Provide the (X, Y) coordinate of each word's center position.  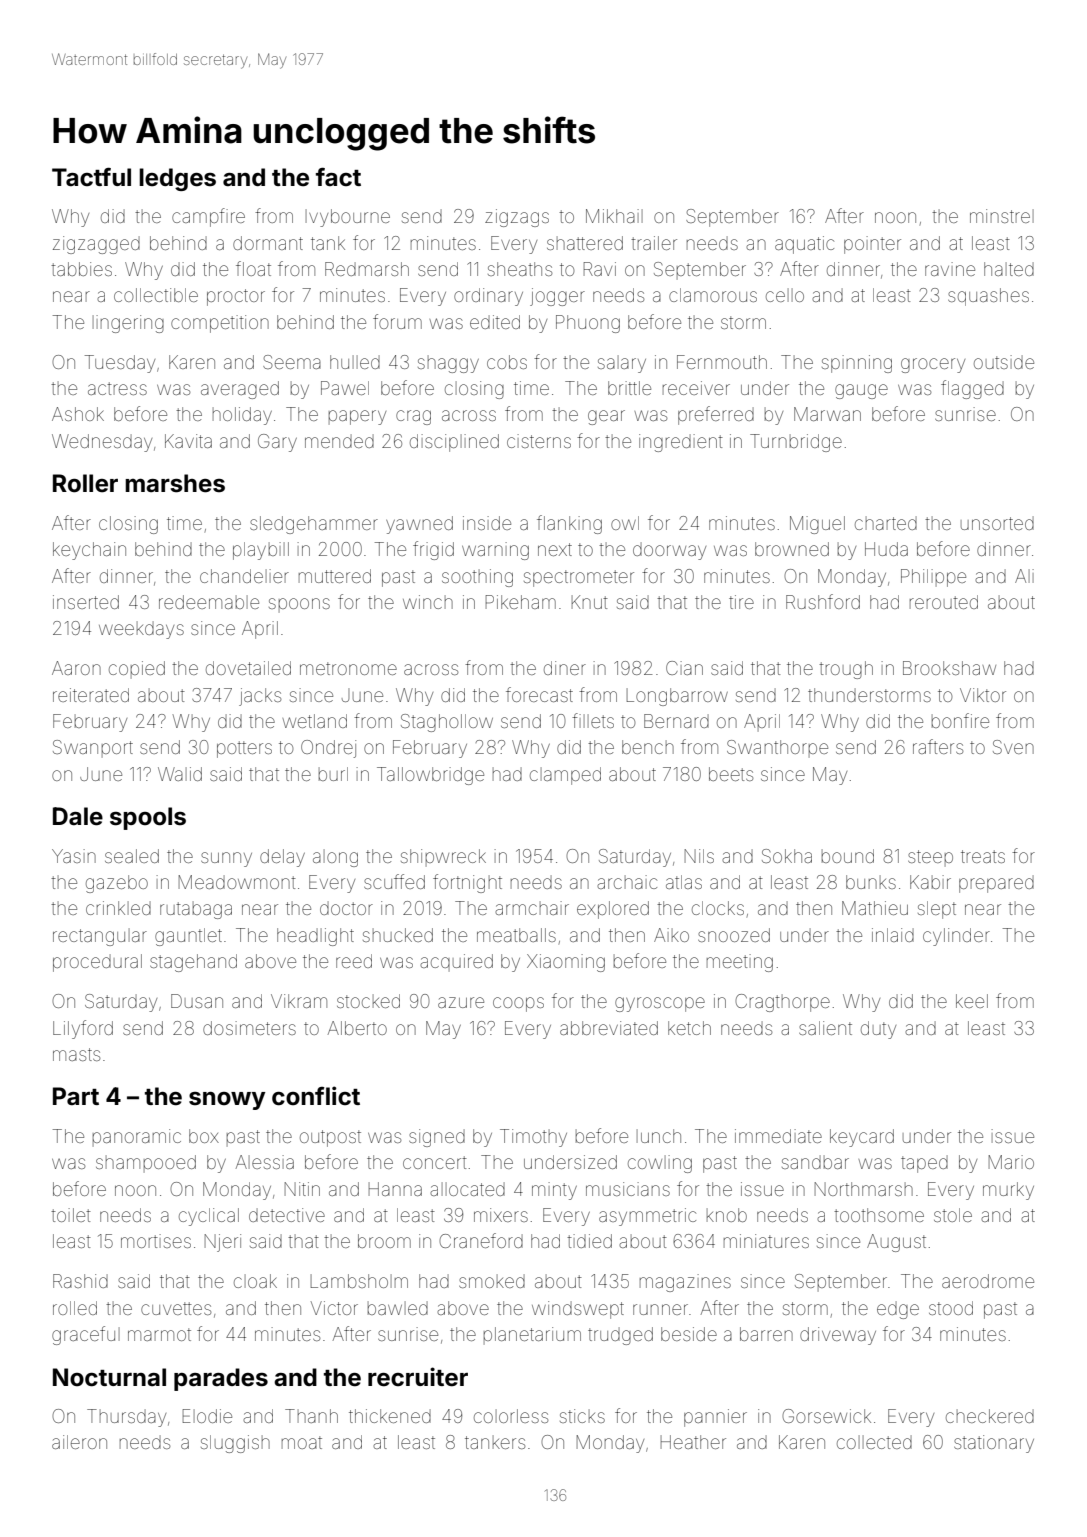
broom (384, 1241)
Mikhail (614, 216)
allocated (467, 1189)
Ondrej (328, 749)
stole (953, 1215)
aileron (79, 1442)
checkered (990, 1416)
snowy (227, 1101)
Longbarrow (677, 697)
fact (338, 176)
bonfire (960, 720)
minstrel (1002, 216)
